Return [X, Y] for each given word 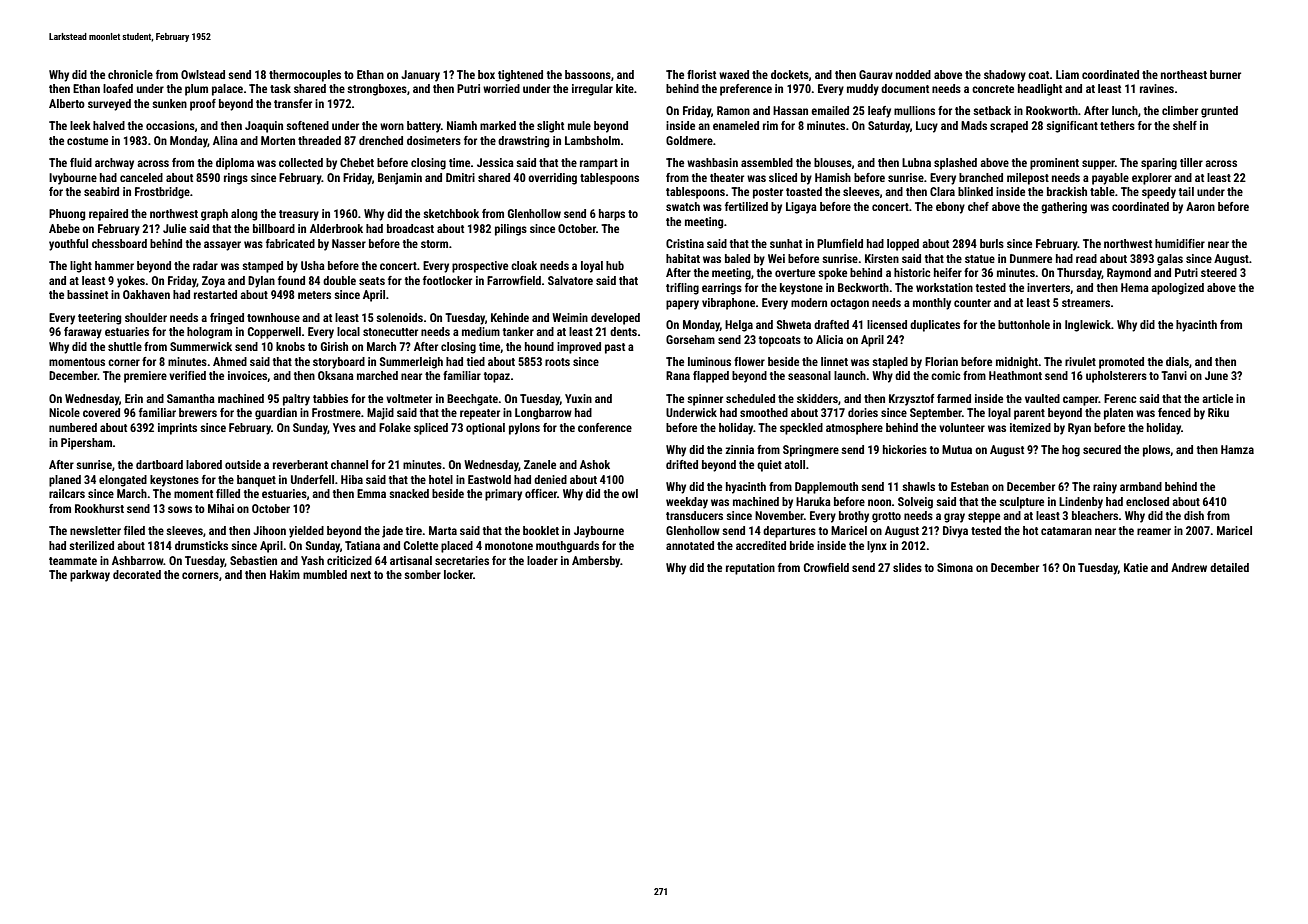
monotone [509, 546]
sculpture [1021, 503]
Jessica [495, 162]
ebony [950, 208]
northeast [1184, 74]
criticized [349, 560]
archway [114, 164]
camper [1081, 401]
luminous [709, 361]
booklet [541, 530]
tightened [520, 76]
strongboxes [377, 90]
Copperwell [274, 333]
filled [228, 493]
